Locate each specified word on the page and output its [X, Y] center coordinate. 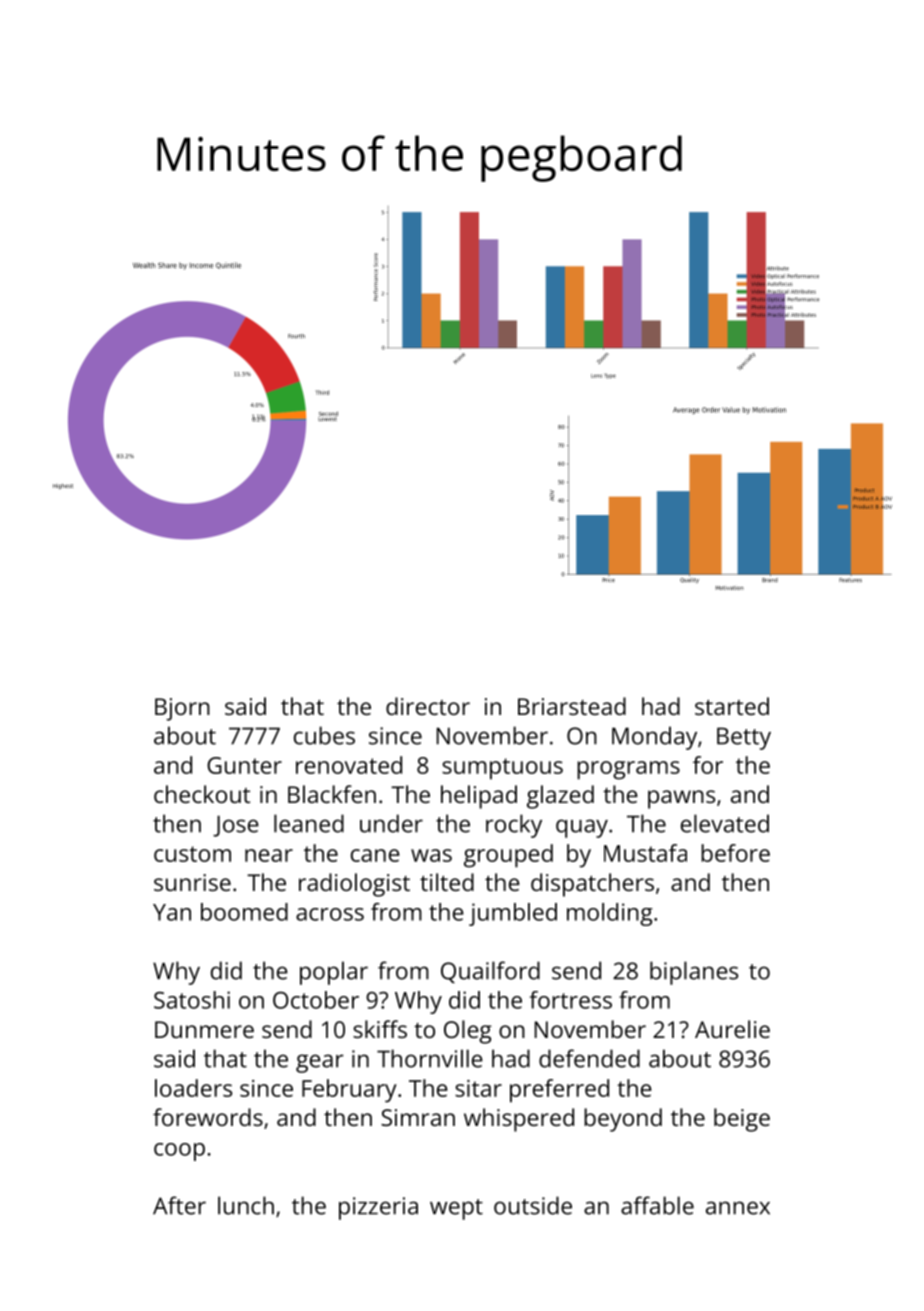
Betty [744, 738]
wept [456, 1209]
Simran [418, 1117]
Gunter [244, 765]
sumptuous [502, 769]
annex [738, 1208]
